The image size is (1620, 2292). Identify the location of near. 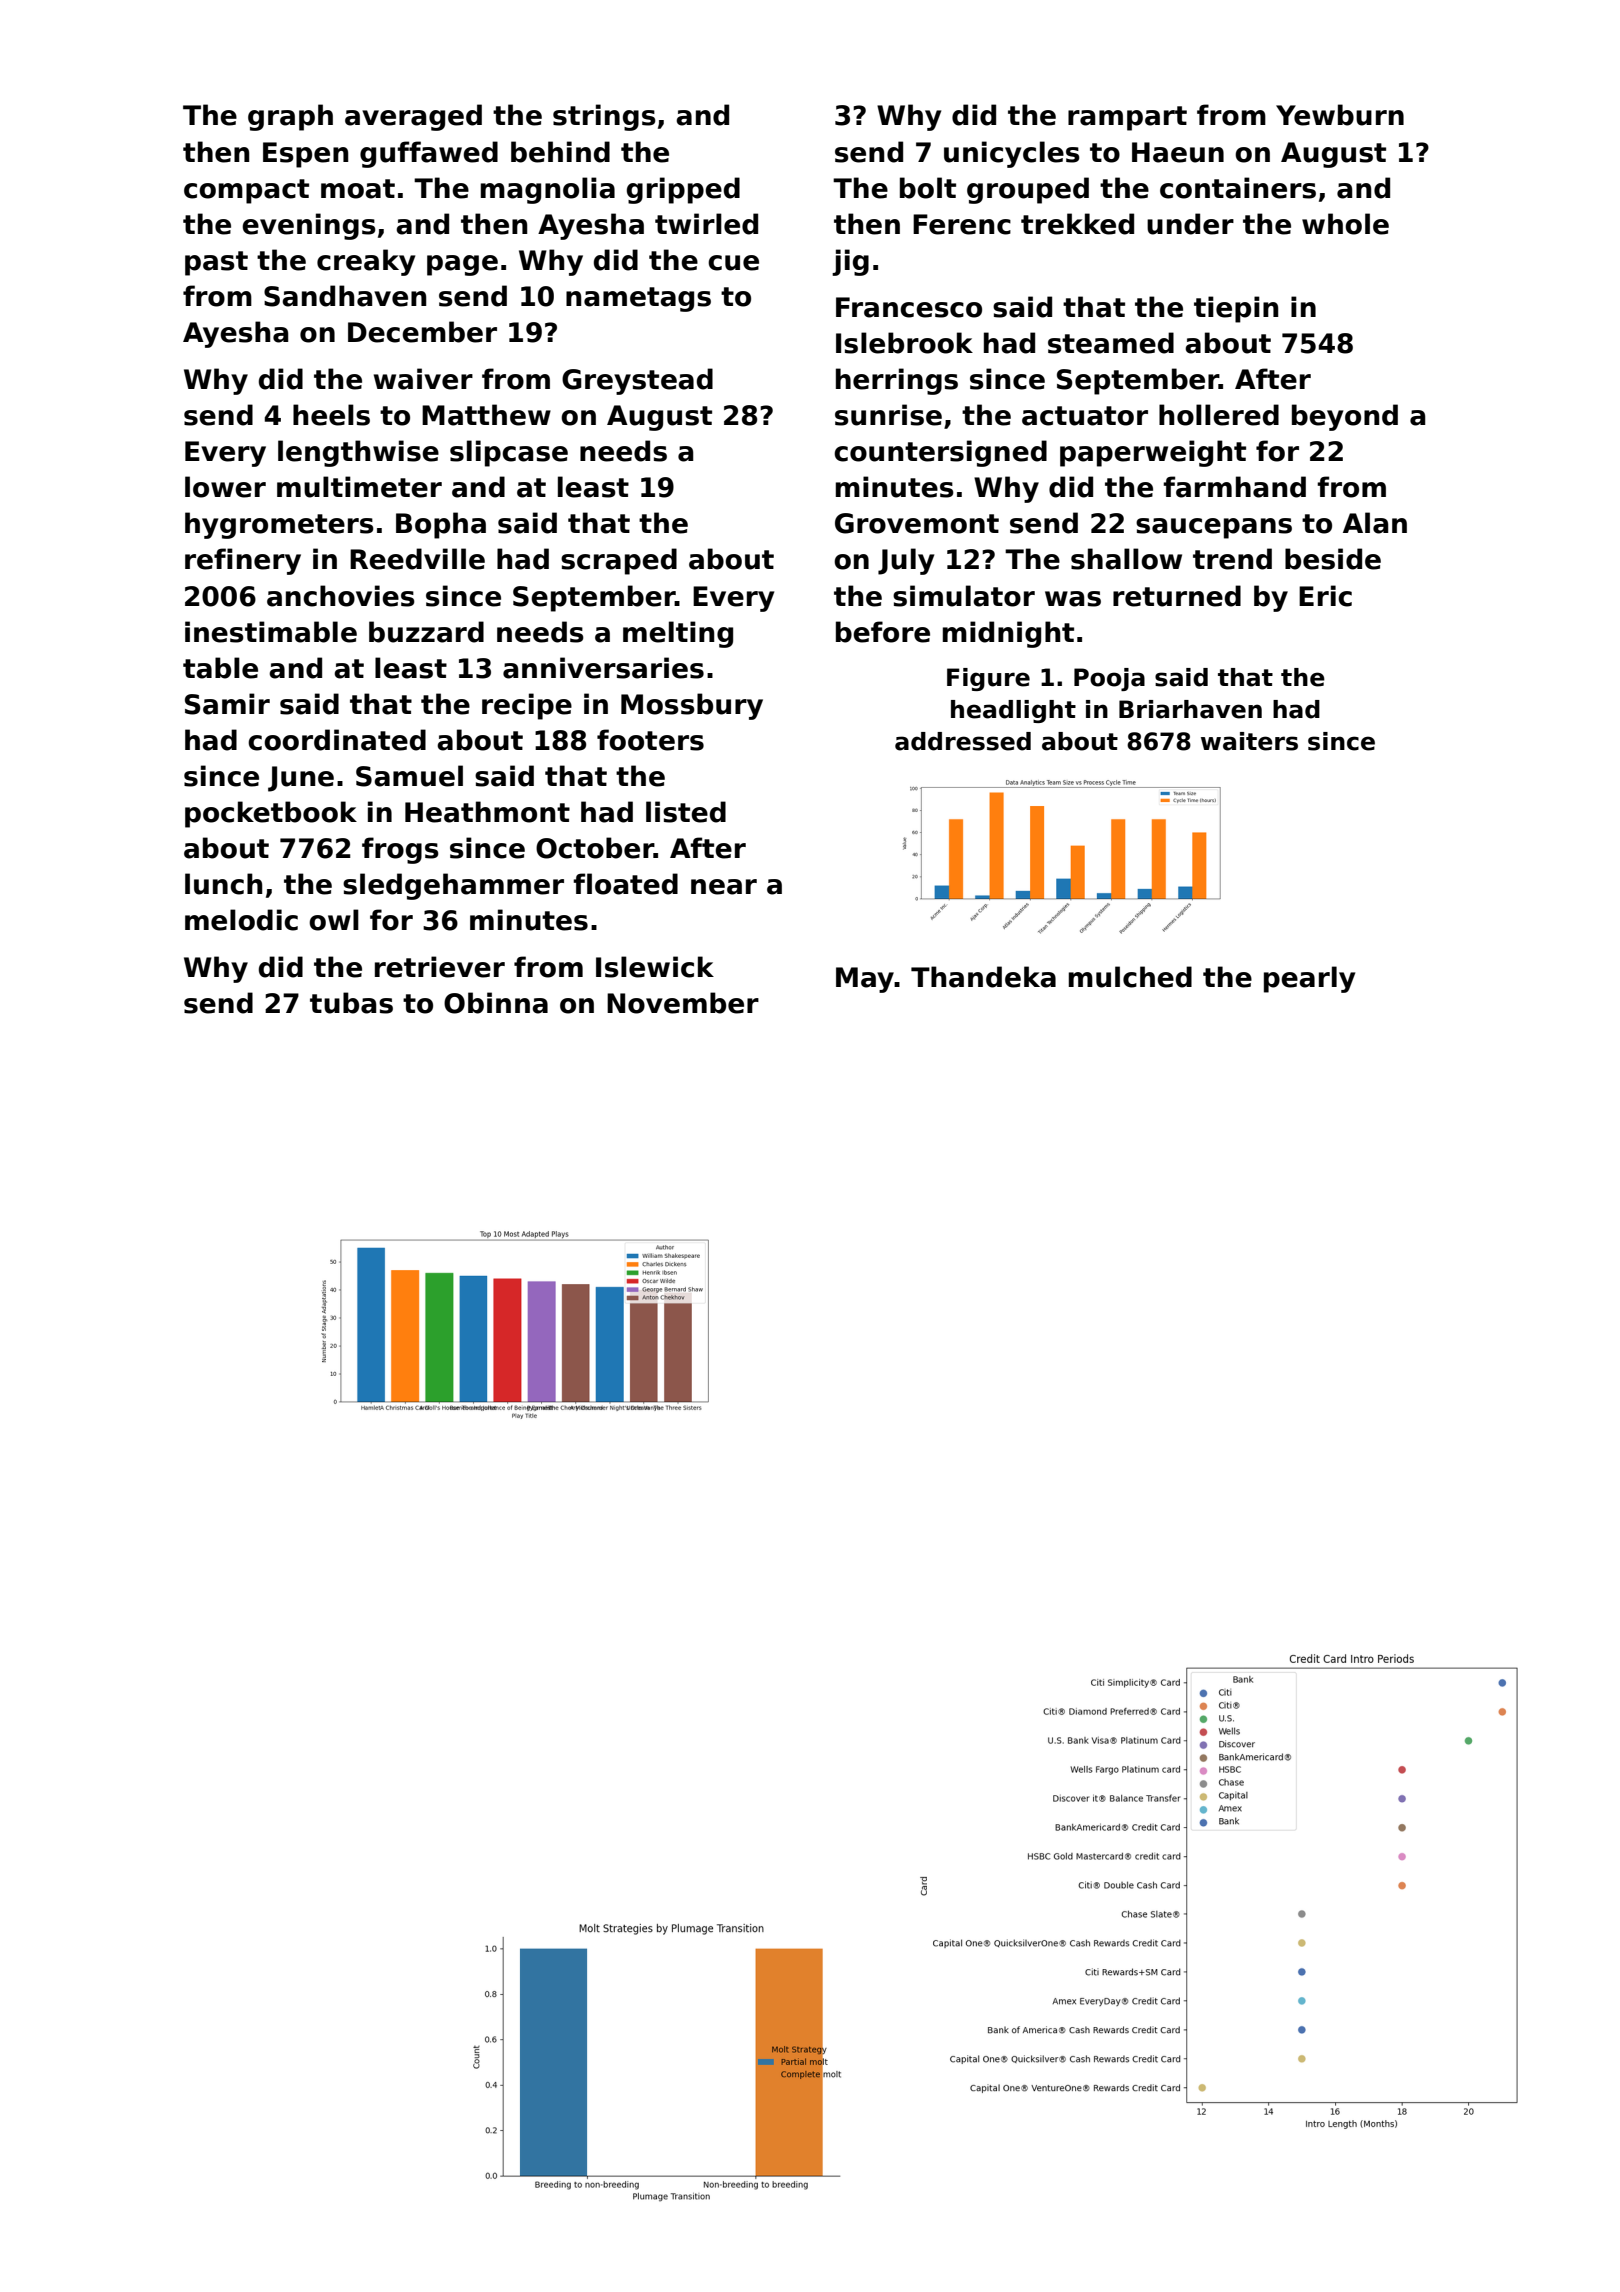
(724, 887).
